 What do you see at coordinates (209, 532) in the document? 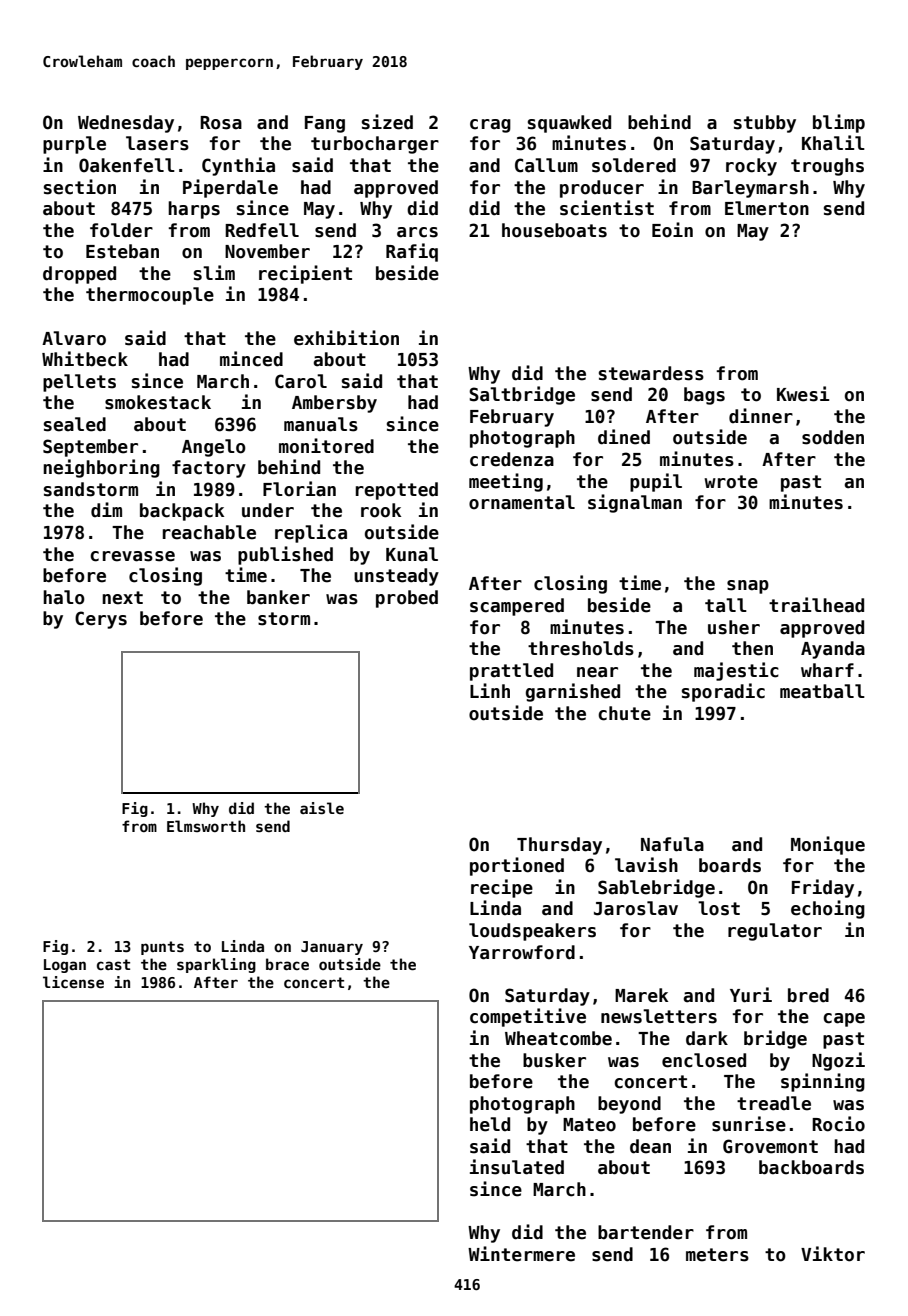
I see `reachable` at bounding box center [209, 532].
